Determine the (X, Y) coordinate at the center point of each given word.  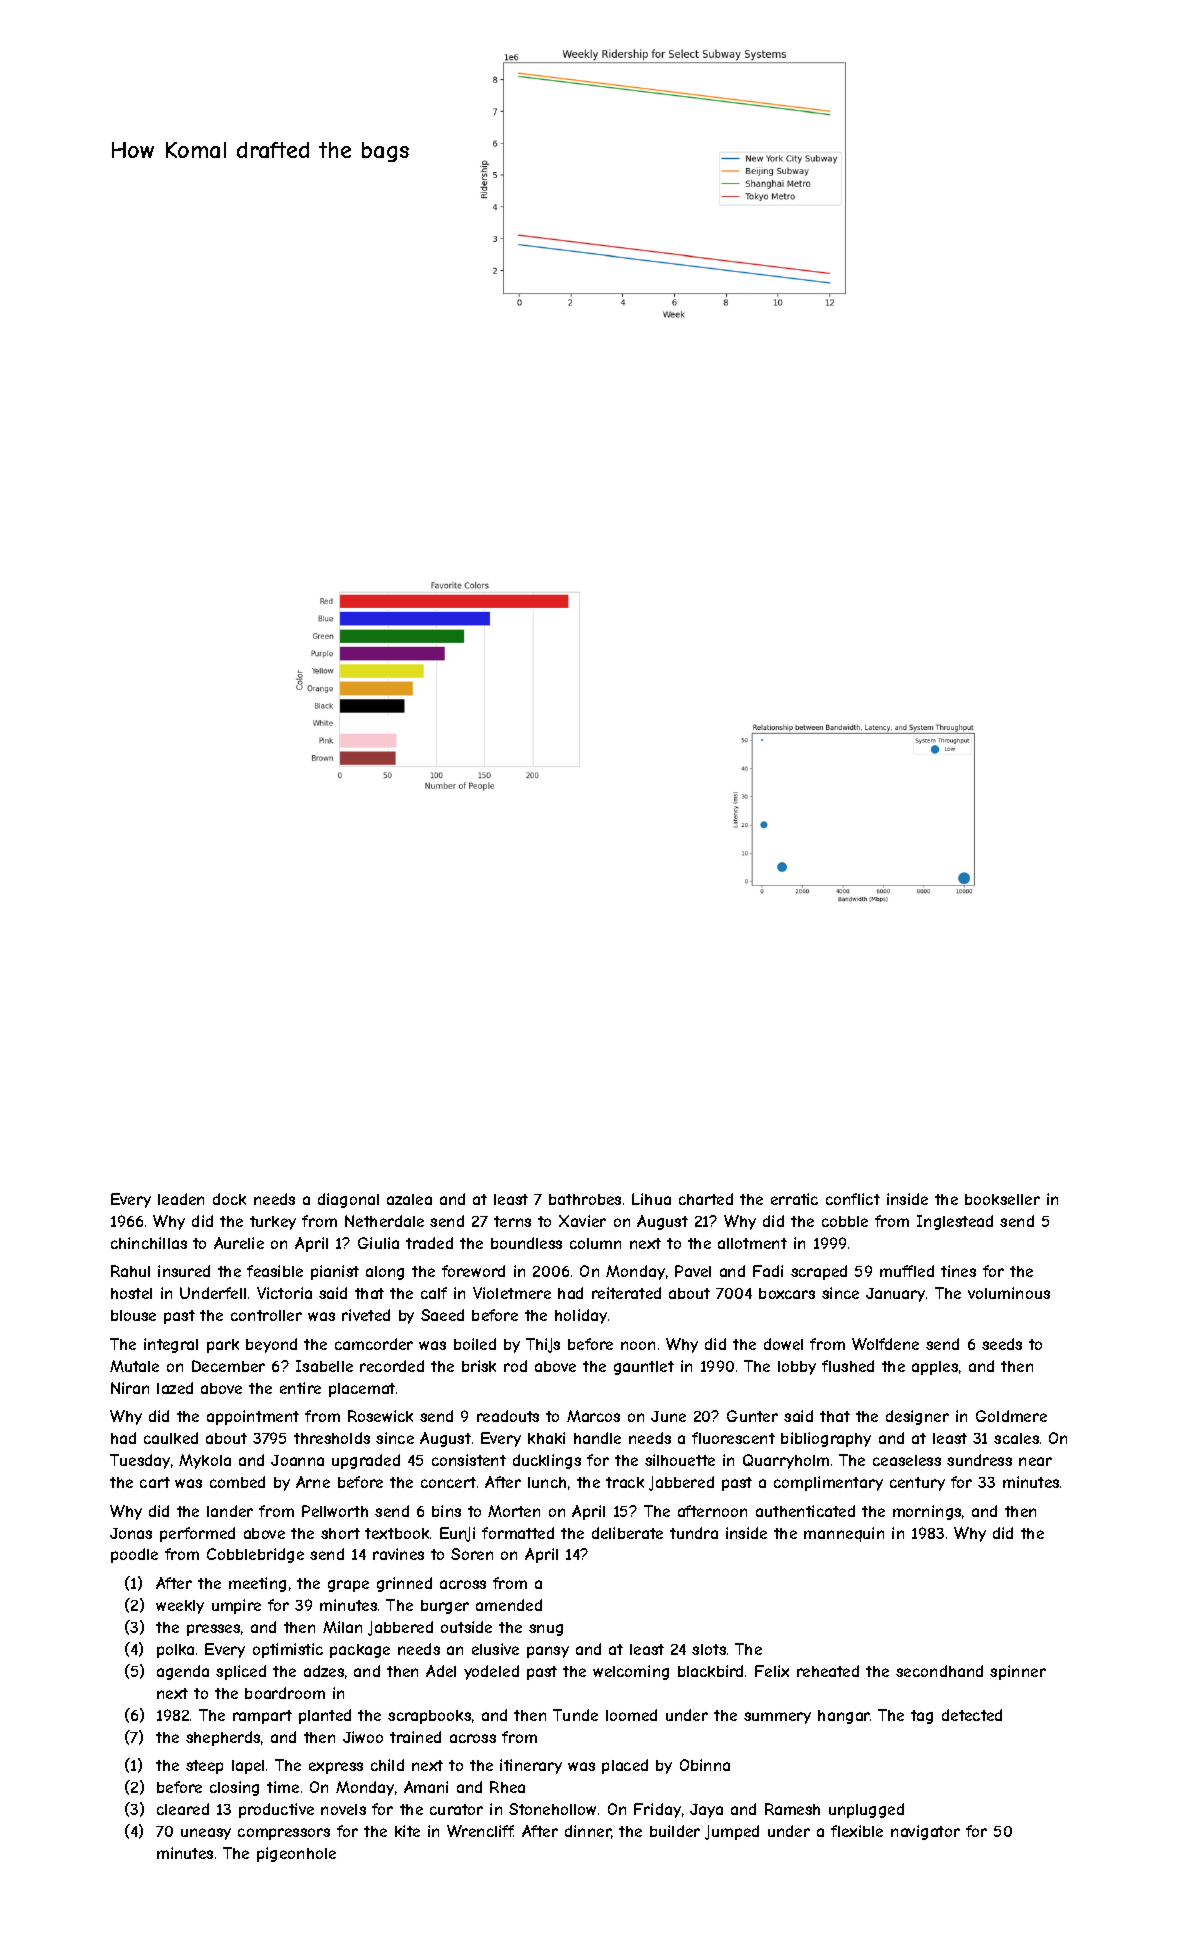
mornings (927, 1512)
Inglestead (955, 1222)
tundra (694, 1533)
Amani (426, 1787)
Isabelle (324, 1366)
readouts (508, 1416)
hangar (844, 1717)
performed (197, 1534)
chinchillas (149, 1243)
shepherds (223, 1738)
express (336, 1768)
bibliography (826, 1439)
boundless (526, 1243)
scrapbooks (429, 1717)
